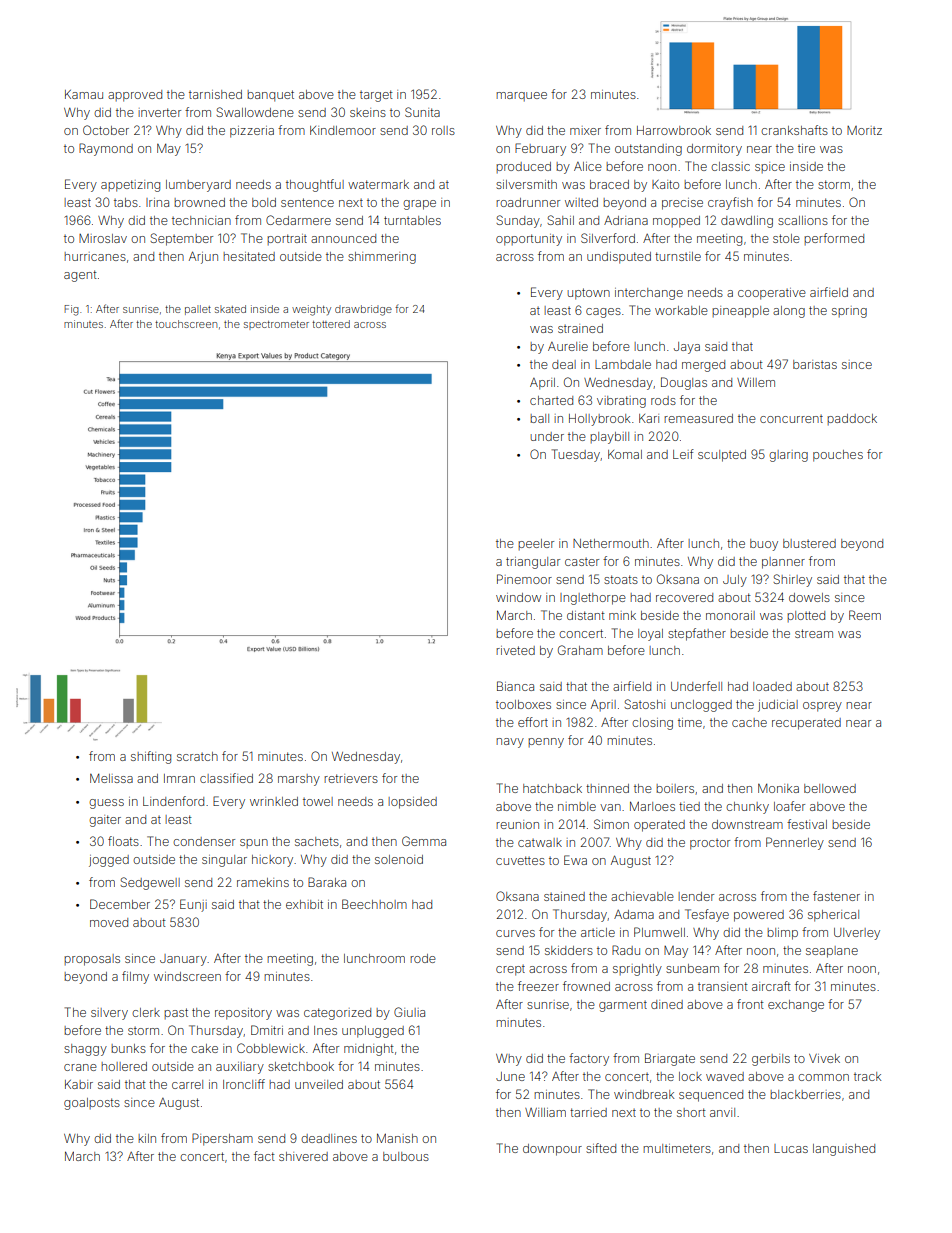 Image resolution: width=952 pixels, height=1233 pixels. Describe the element at coordinates (524, 579) in the page. I see `Pinemoor` at that location.
